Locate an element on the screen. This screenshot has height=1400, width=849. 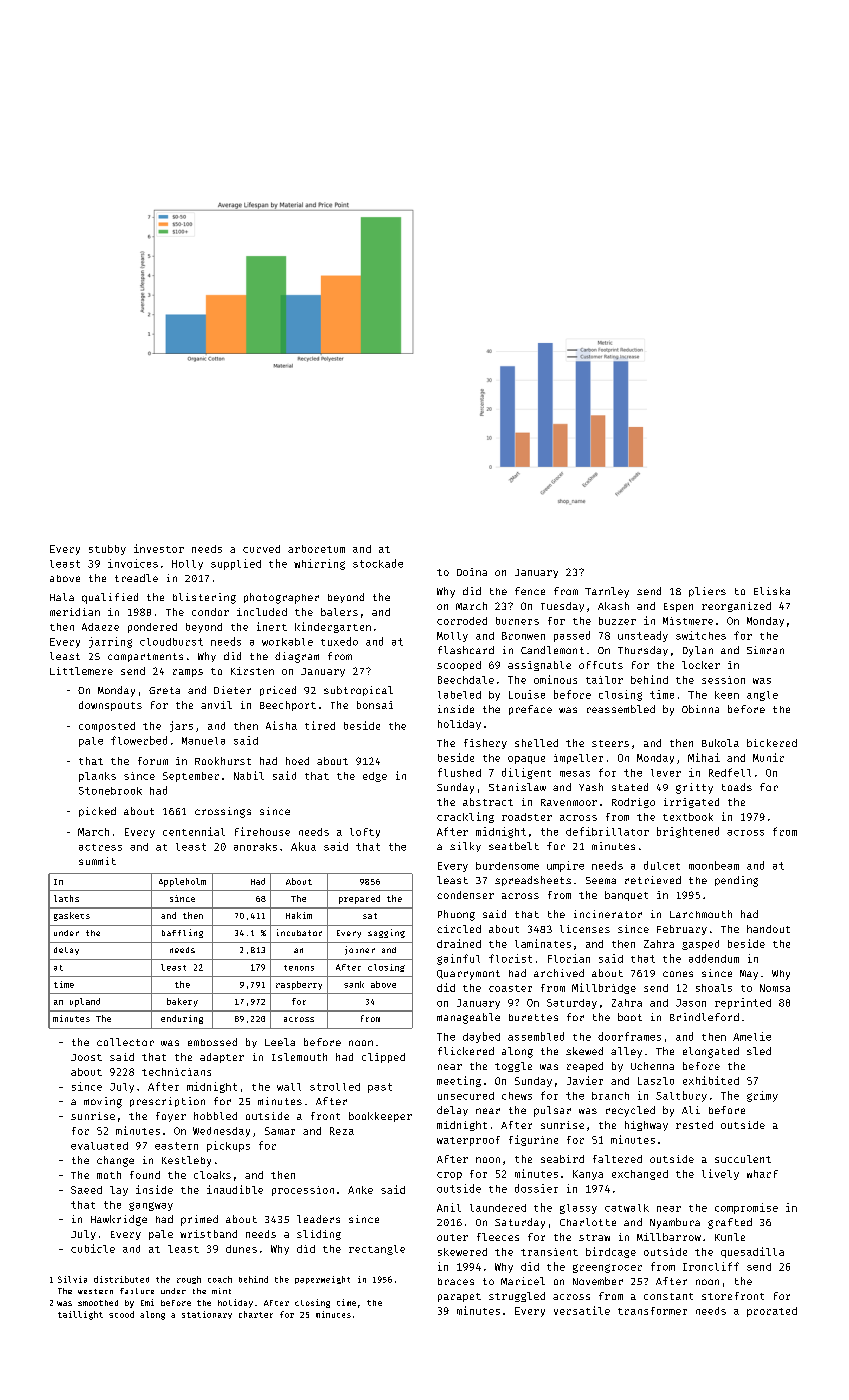
Akua is located at coordinates (303, 846).
